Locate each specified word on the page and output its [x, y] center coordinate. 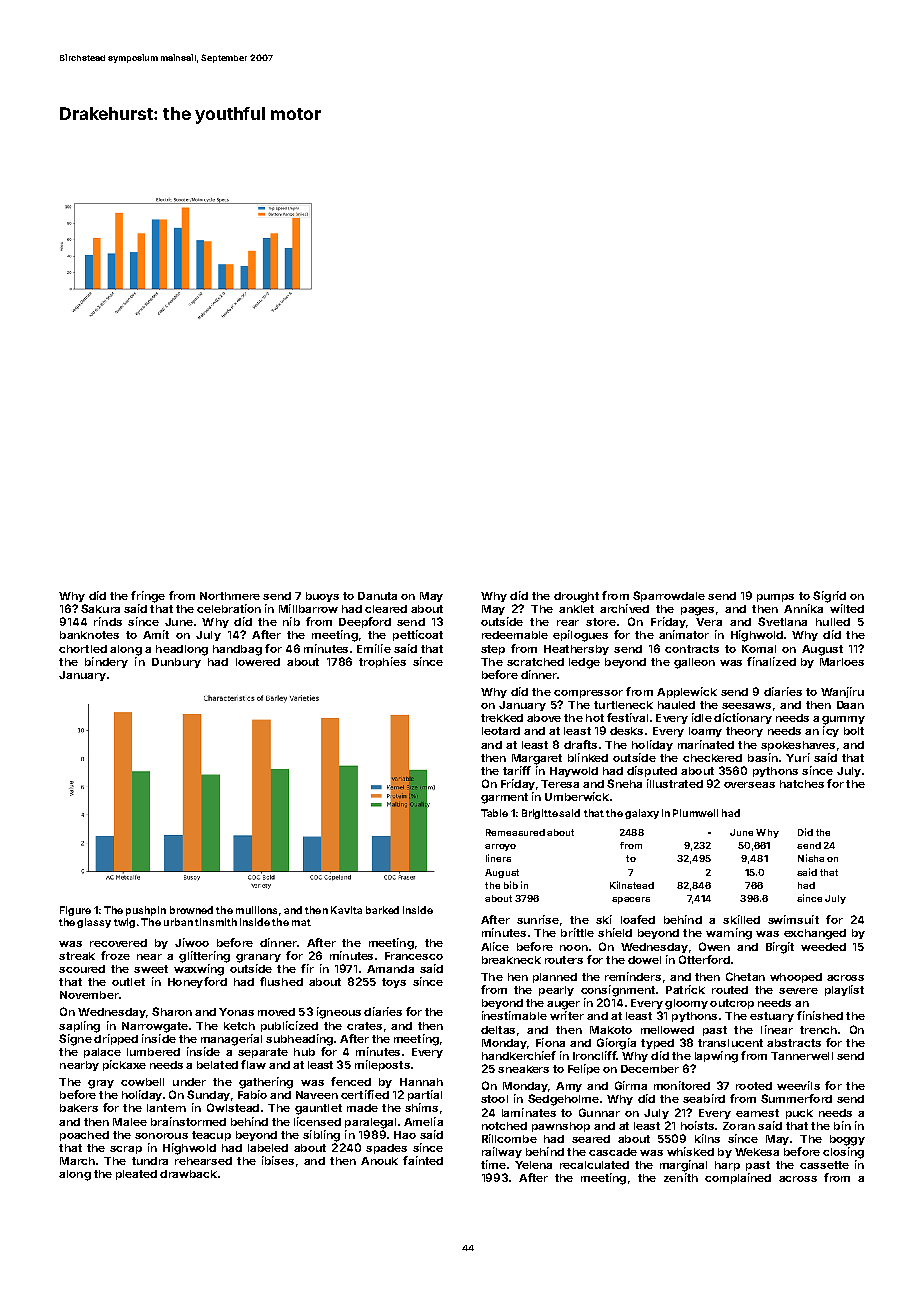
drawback [188, 1174]
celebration [229, 608]
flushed [281, 981]
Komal [759, 649]
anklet [576, 609]
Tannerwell [802, 1056]
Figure [75, 911]
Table [494, 813]
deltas [498, 1030]
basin [763, 757]
